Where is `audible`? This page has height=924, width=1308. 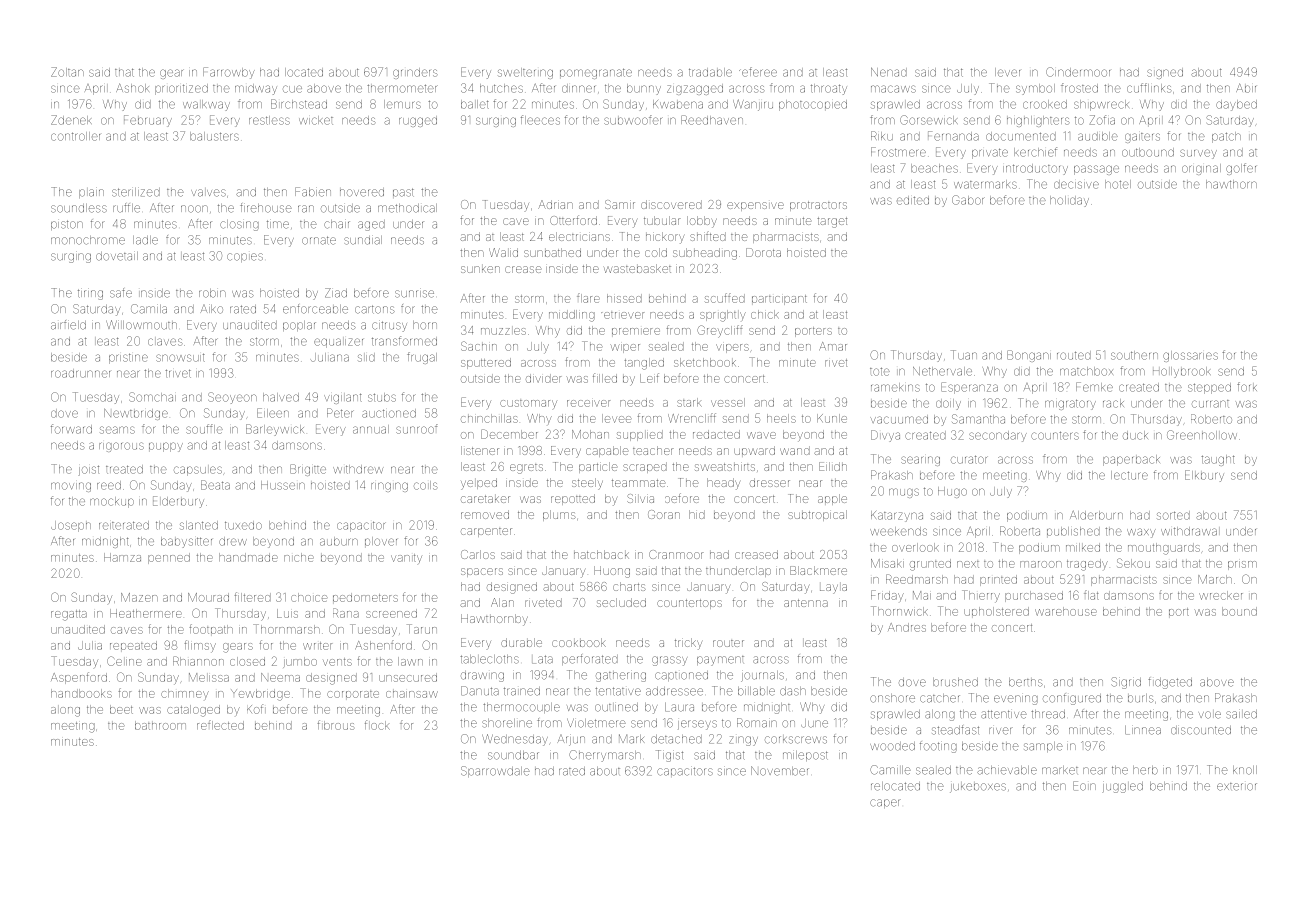
audible is located at coordinates (1098, 136).
